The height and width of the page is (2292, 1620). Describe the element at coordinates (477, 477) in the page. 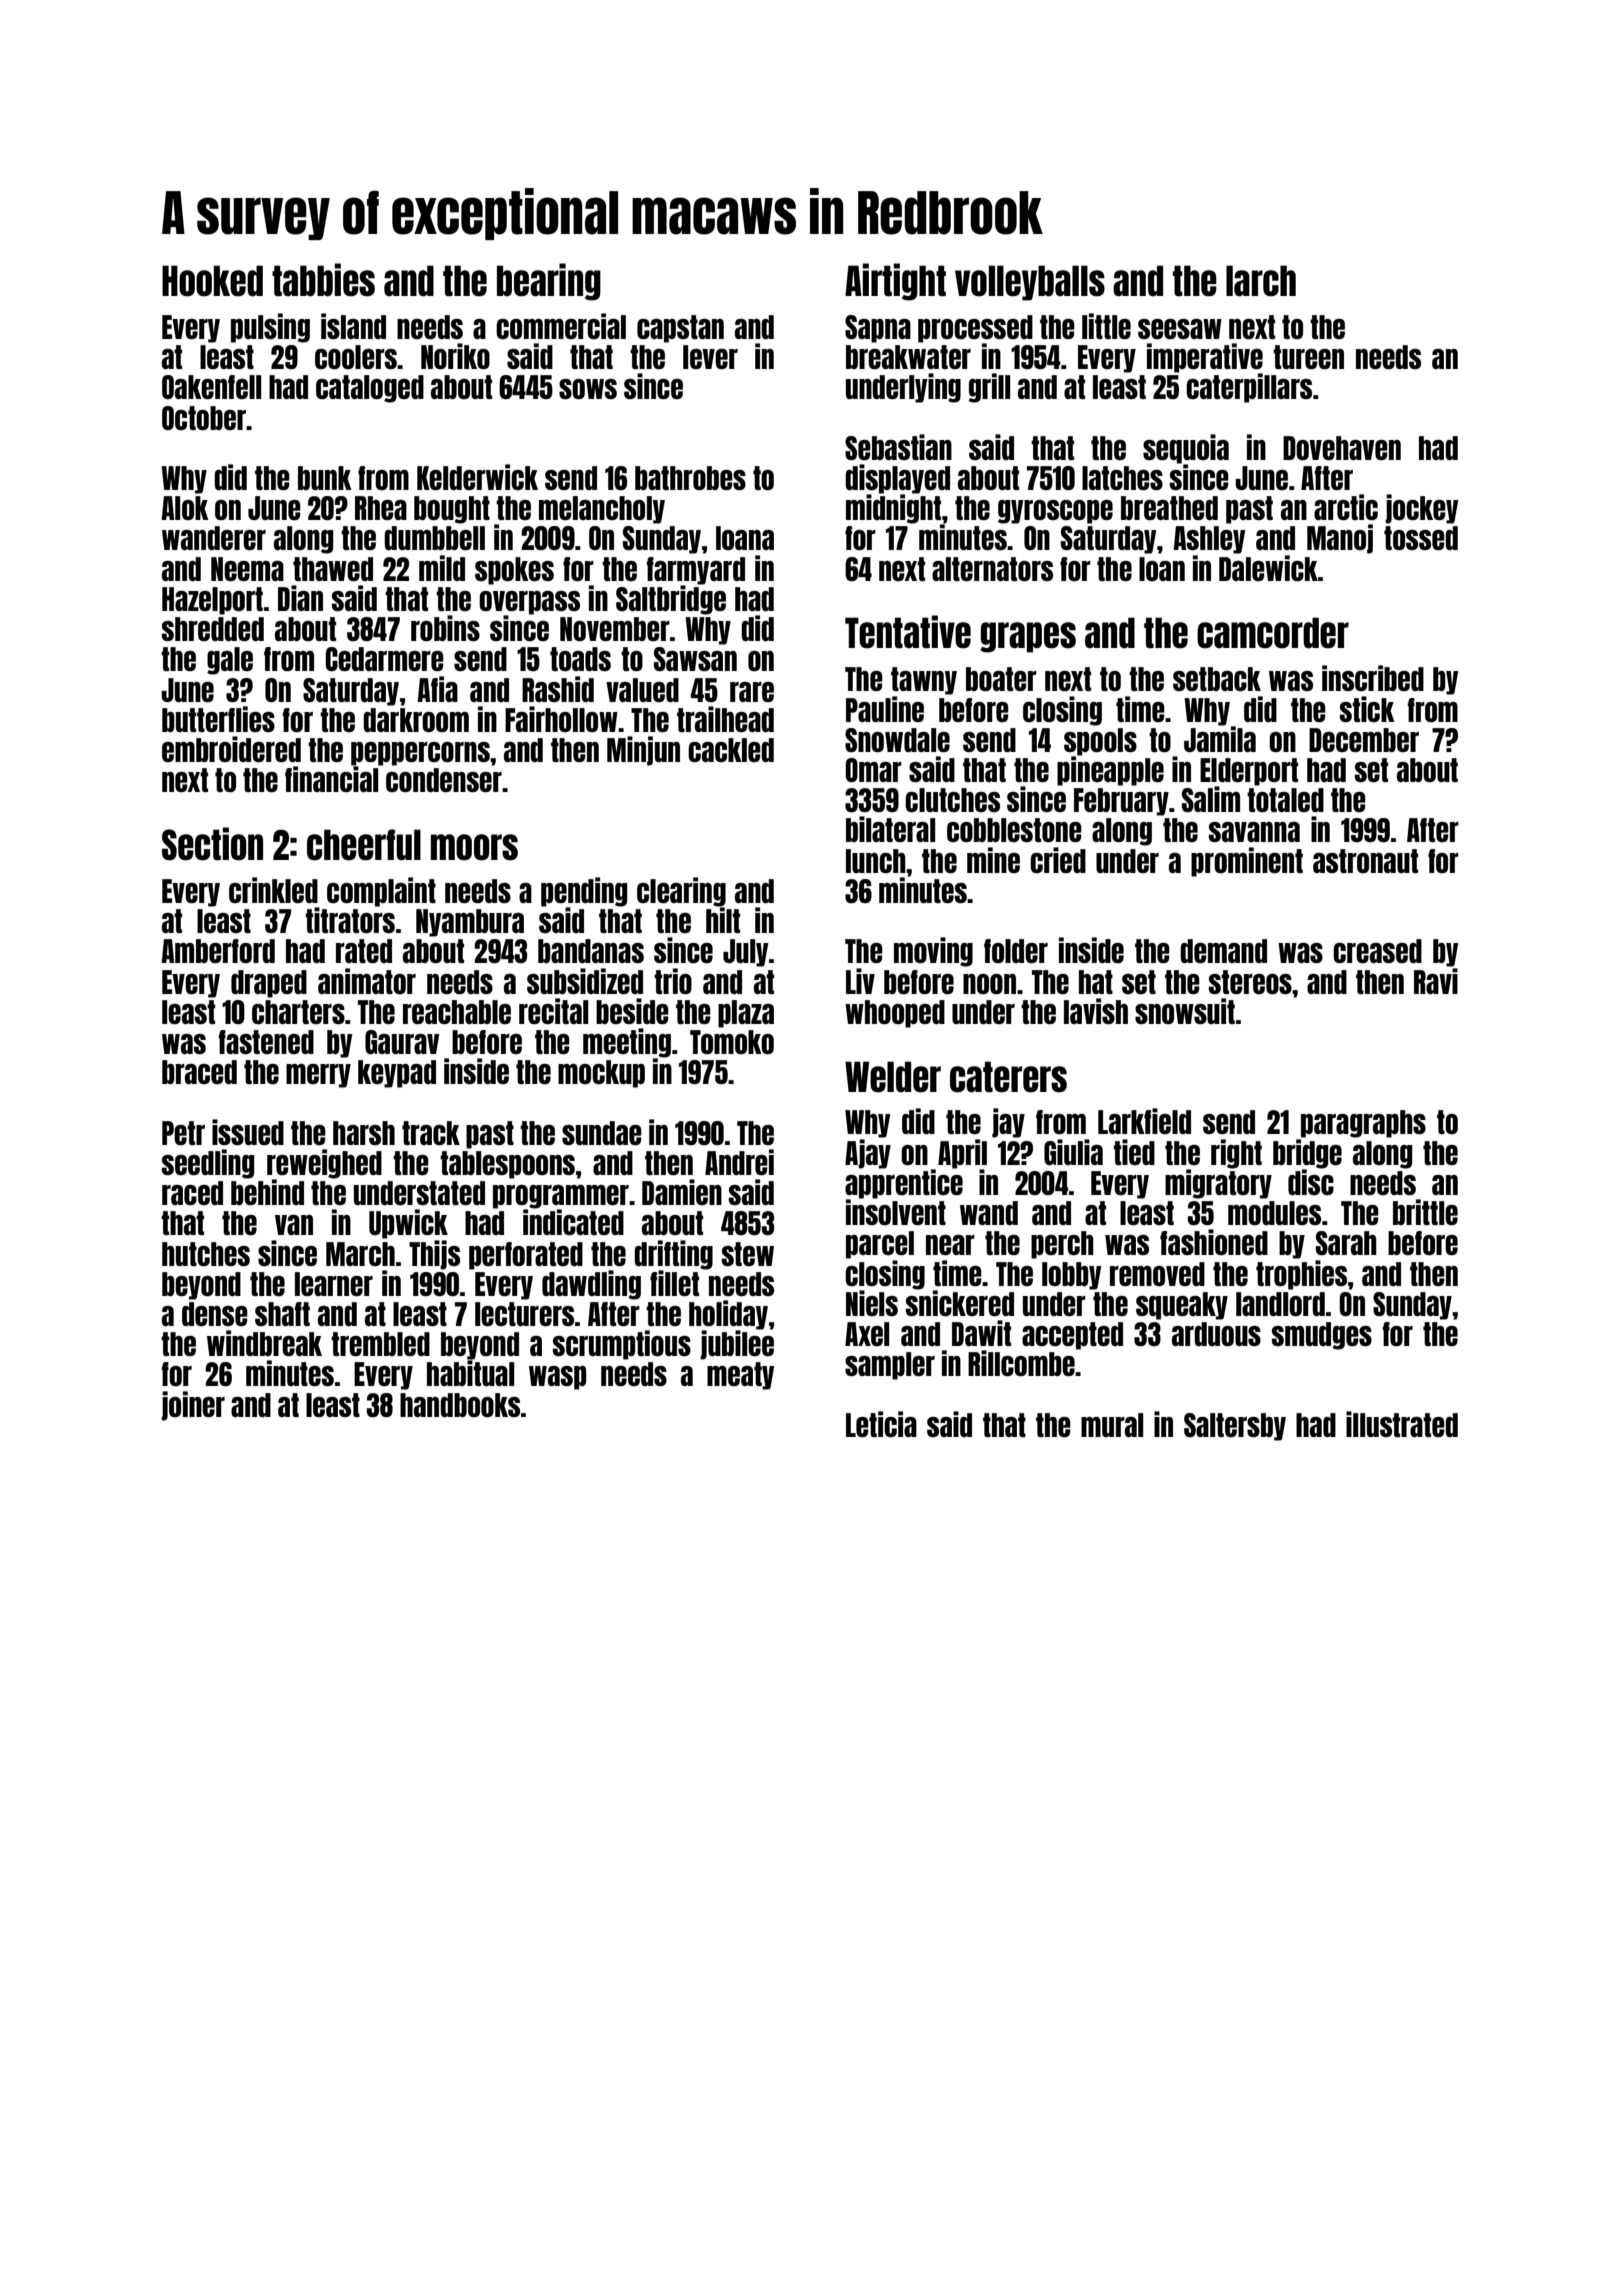

I see `Kelderwick` at that location.
